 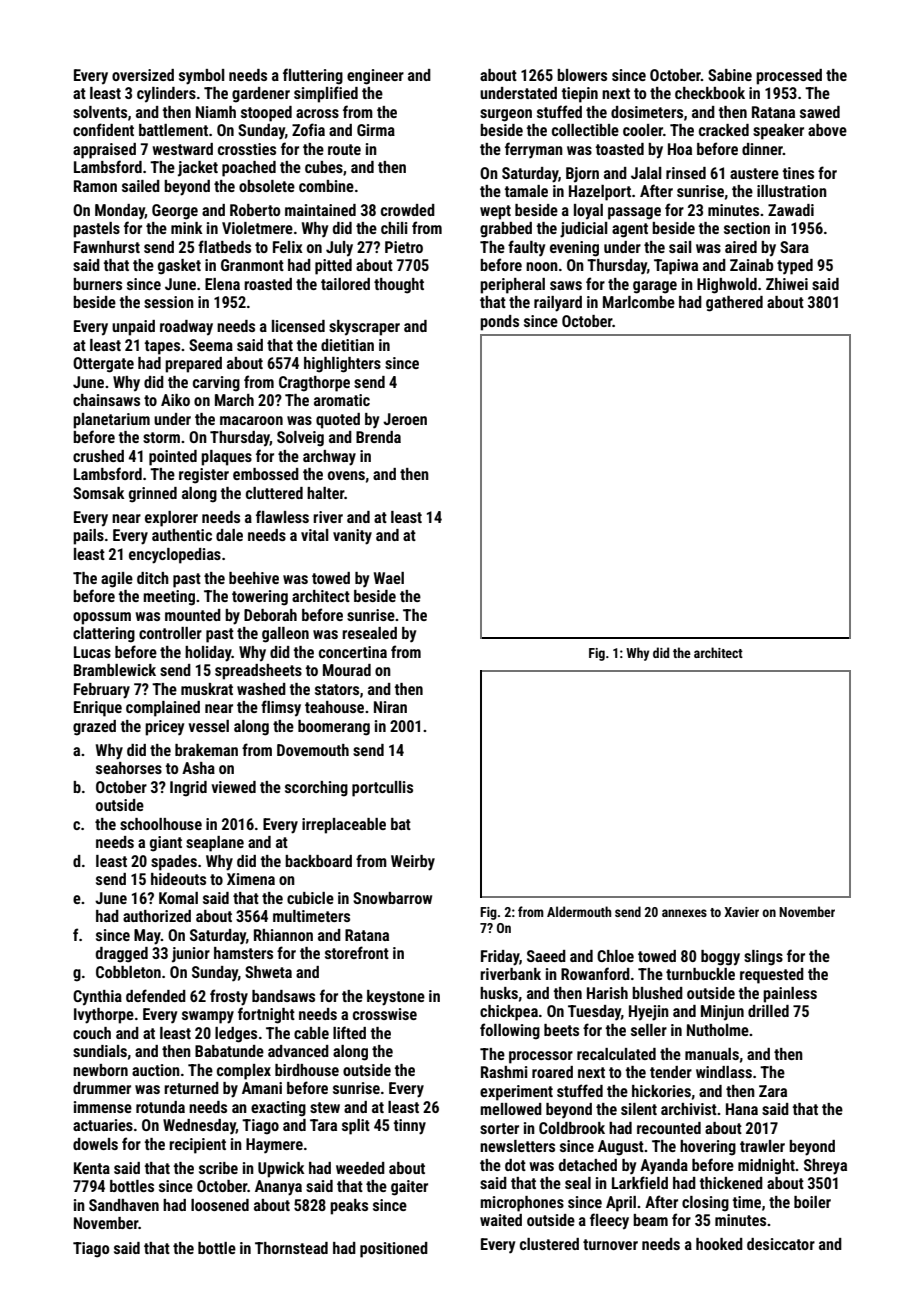 What do you see at coordinates (647, 112) in the screenshot?
I see `dosimeters` at bounding box center [647, 112].
